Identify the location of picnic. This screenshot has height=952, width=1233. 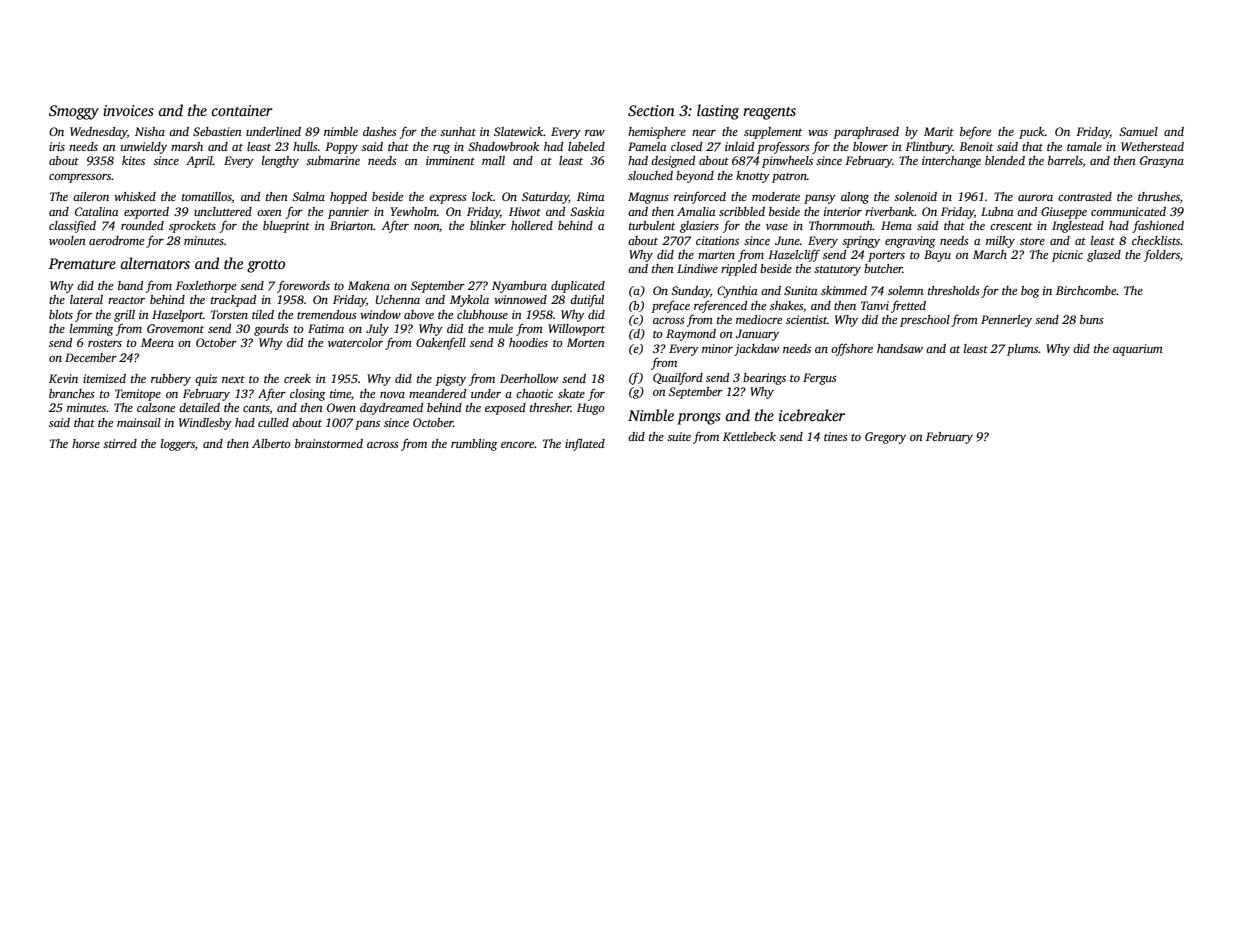
(1067, 256).
